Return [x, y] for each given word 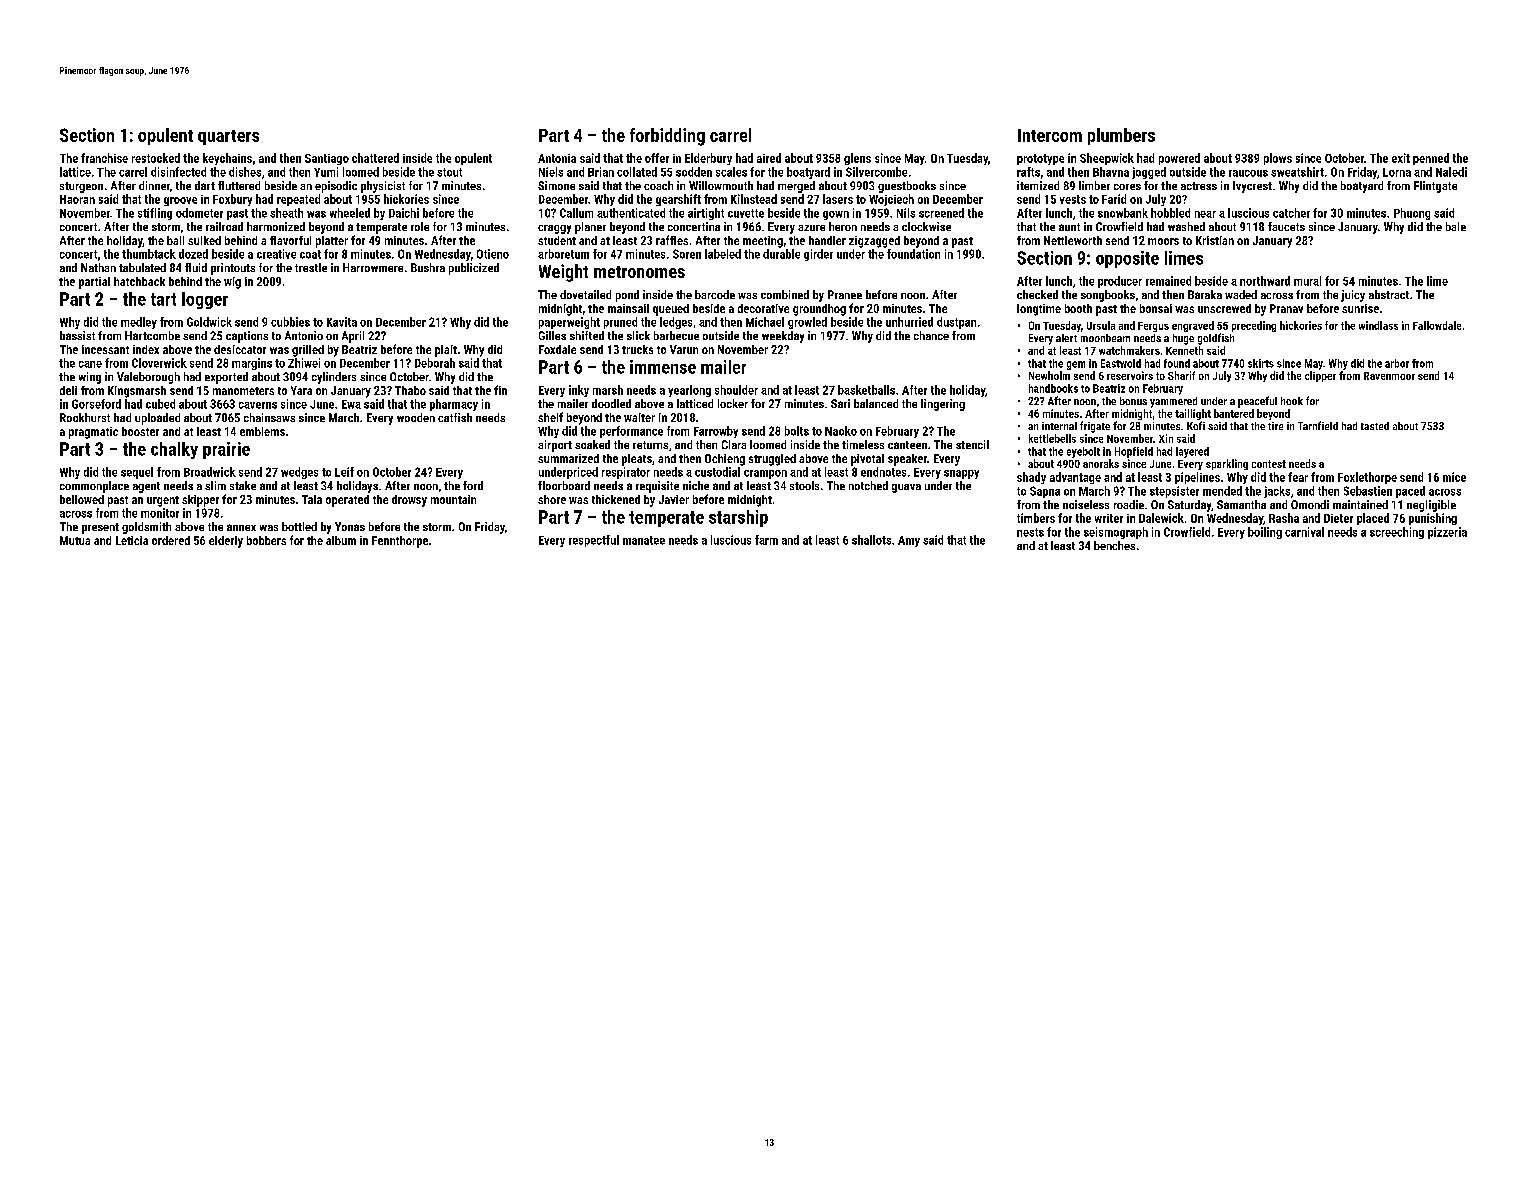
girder [818, 255]
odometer [199, 213]
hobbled [1170, 213]
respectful [594, 541]
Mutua [75, 540]
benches [1114, 545]
